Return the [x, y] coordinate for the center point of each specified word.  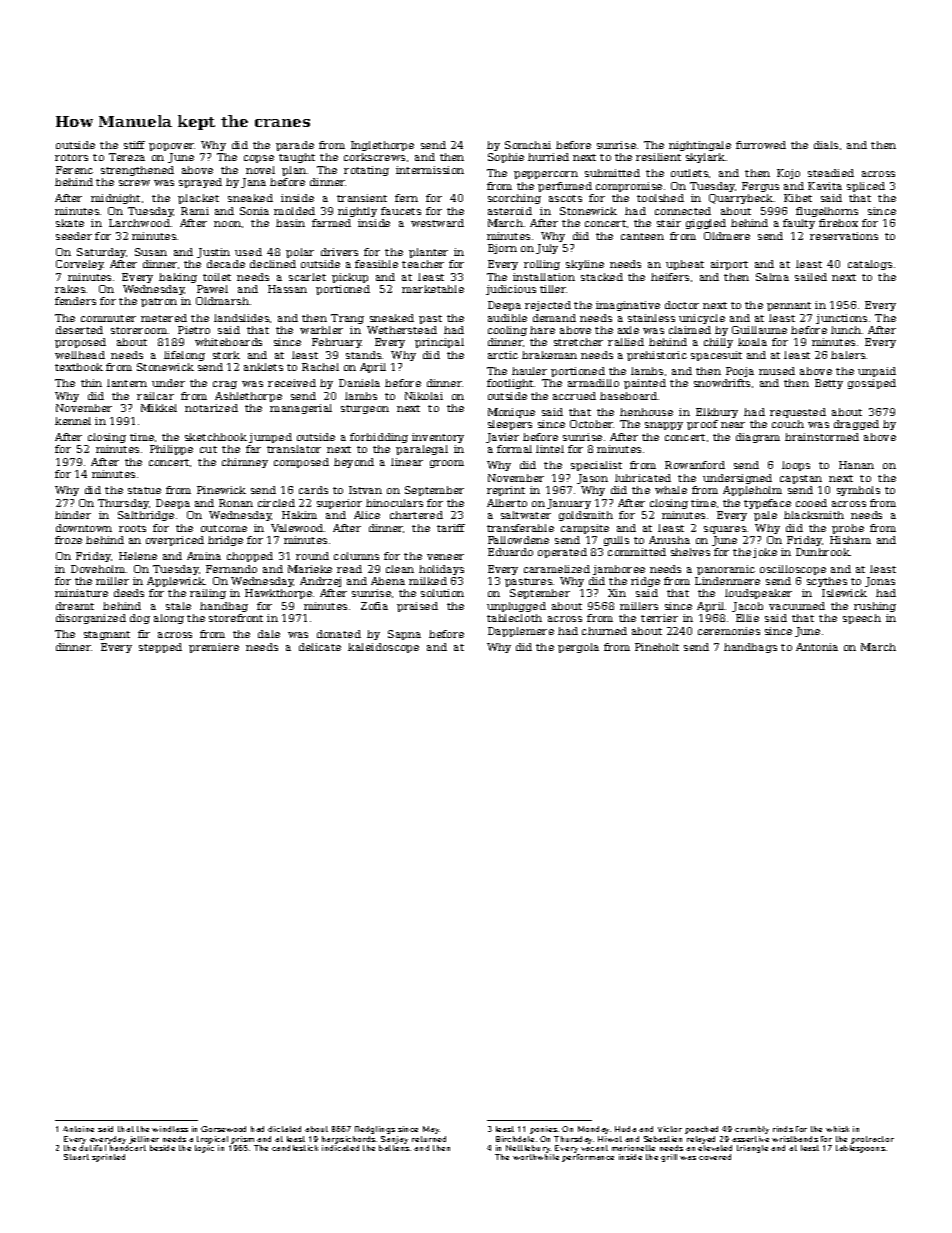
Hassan [287, 289]
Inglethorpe [382, 146]
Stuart [76, 1157]
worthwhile [536, 1157]
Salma [772, 277]
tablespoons [860, 1149]
